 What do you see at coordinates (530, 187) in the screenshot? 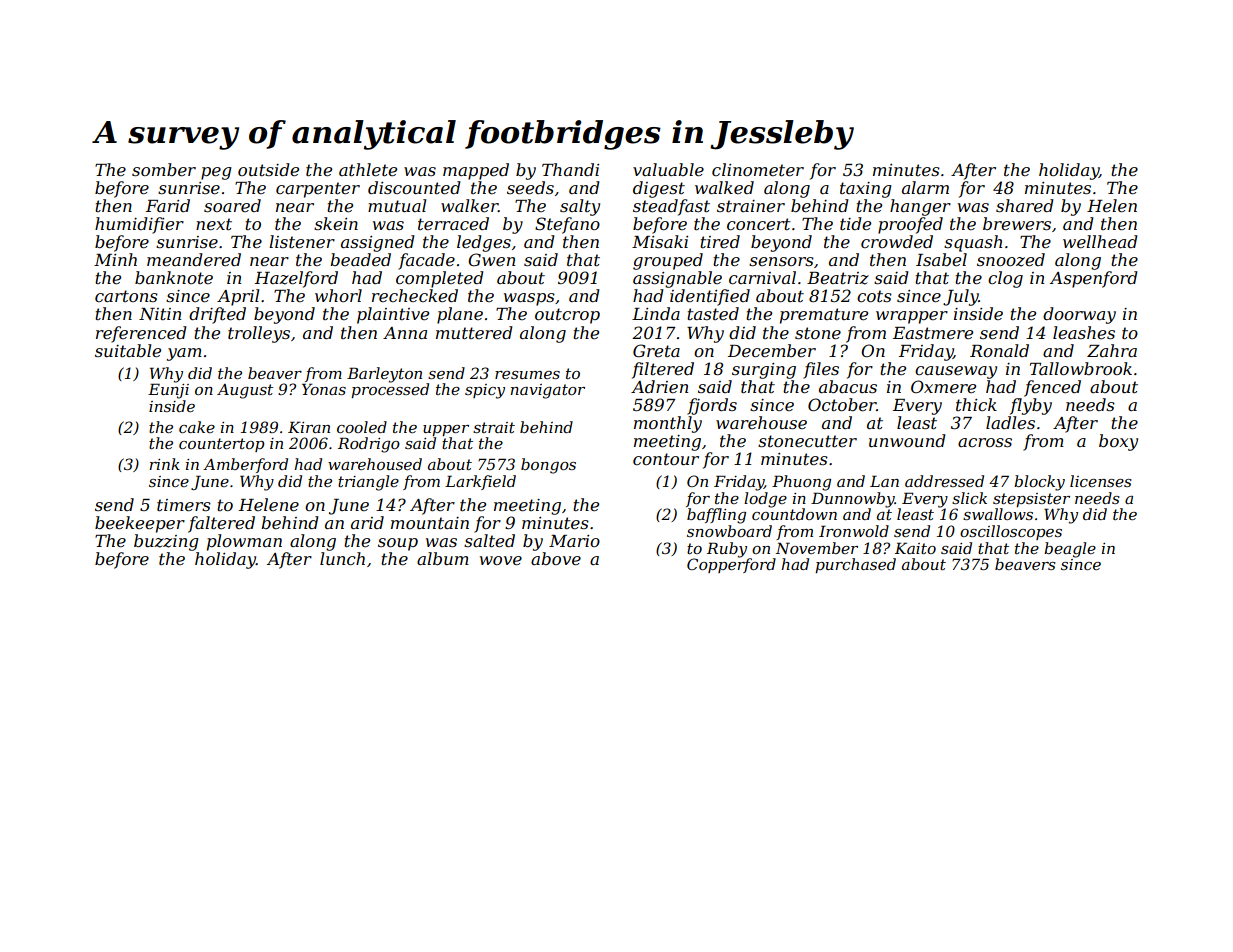
I see `seeds` at bounding box center [530, 187].
